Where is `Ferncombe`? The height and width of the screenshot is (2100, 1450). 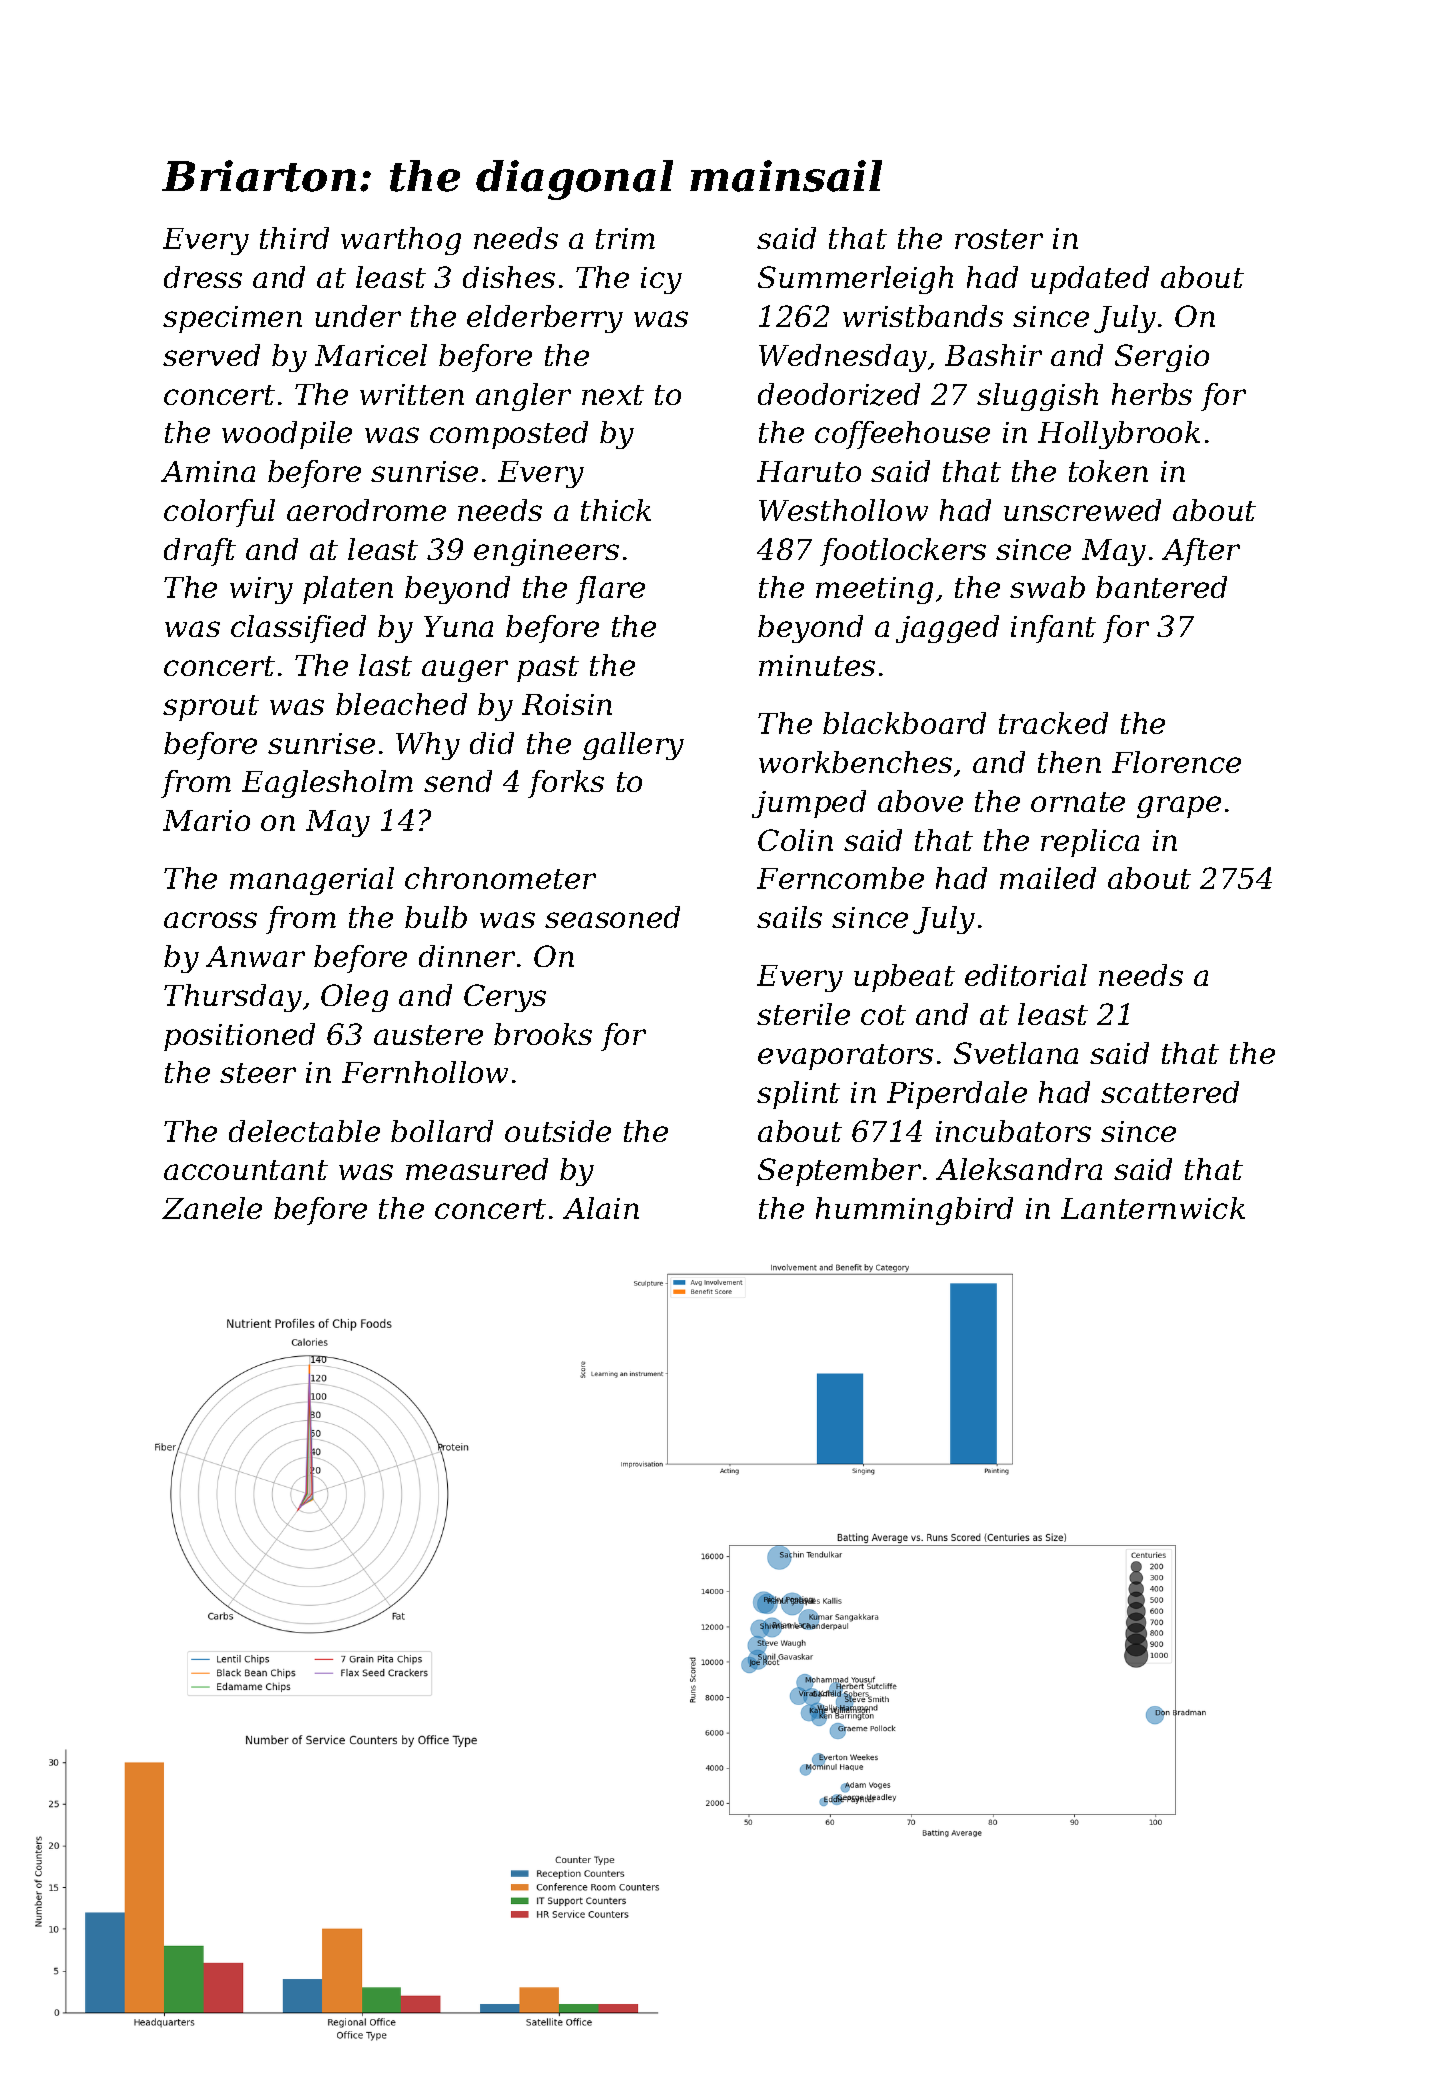 Ferncombe is located at coordinates (840, 878).
